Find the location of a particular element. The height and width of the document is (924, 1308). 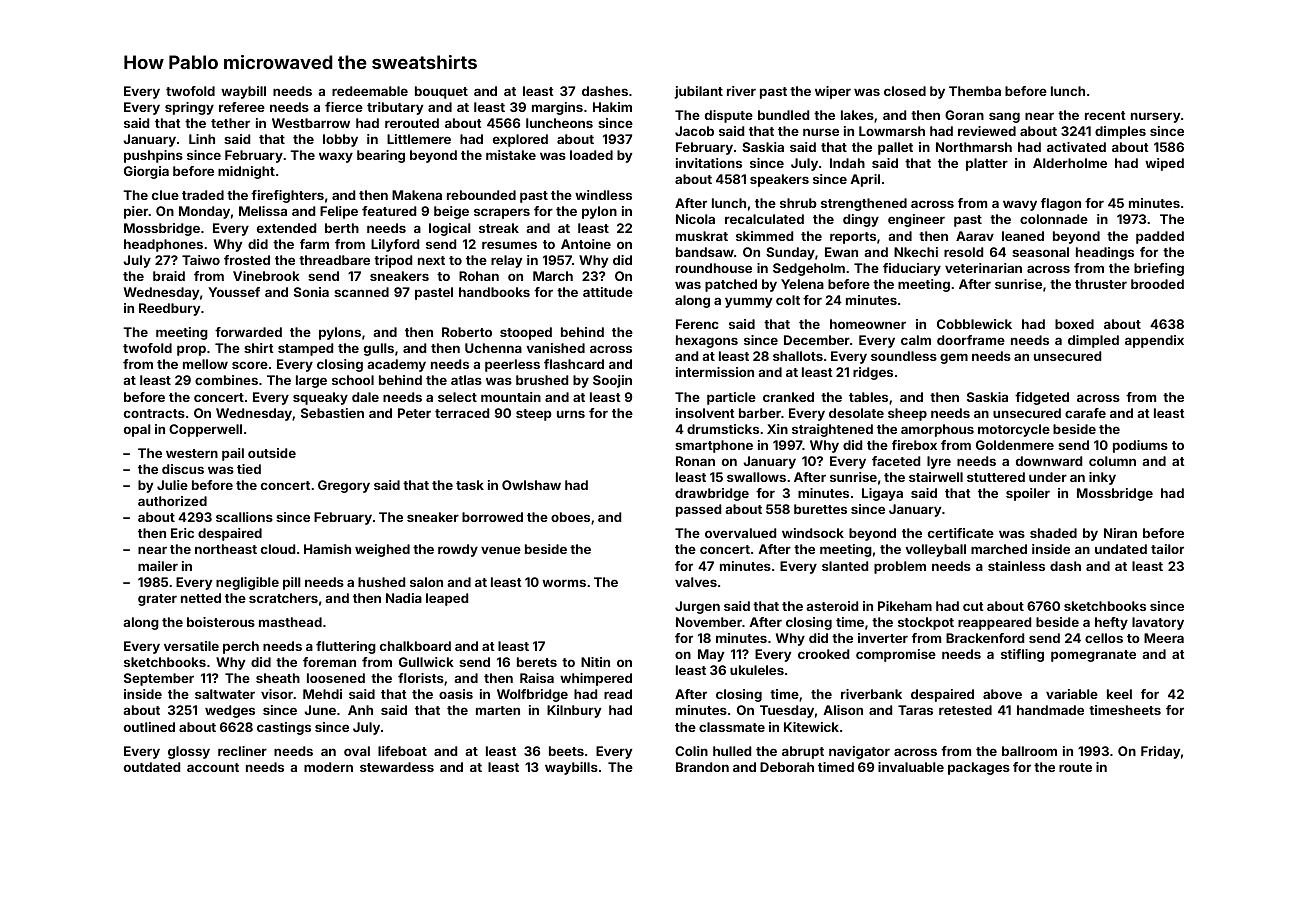

Pikeham is located at coordinates (905, 606).
